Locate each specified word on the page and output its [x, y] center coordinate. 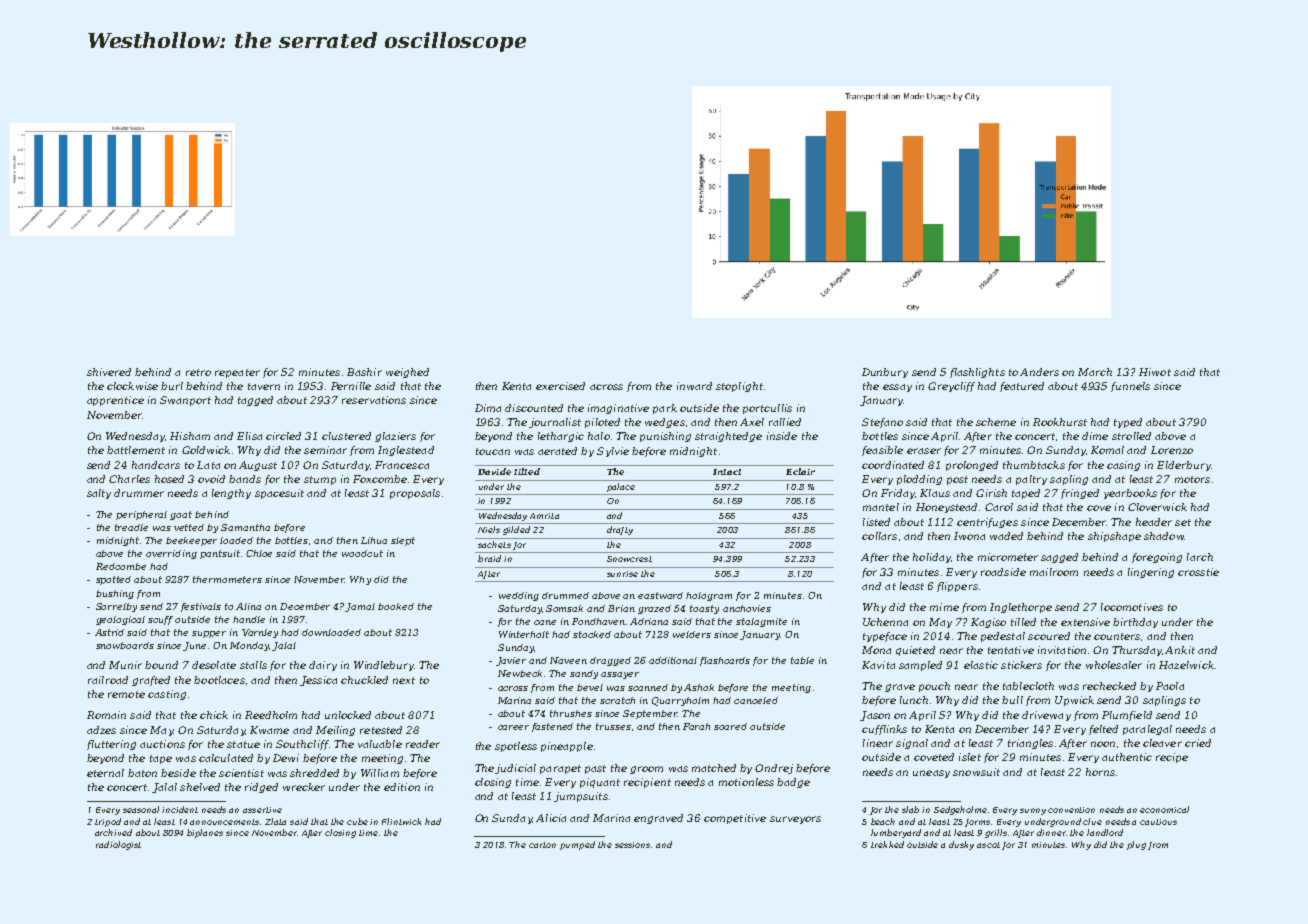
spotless [516, 747]
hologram [709, 596]
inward [694, 386]
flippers [957, 587]
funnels [1130, 387]
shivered [109, 372]
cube [357, 821]
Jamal [360, 607]
